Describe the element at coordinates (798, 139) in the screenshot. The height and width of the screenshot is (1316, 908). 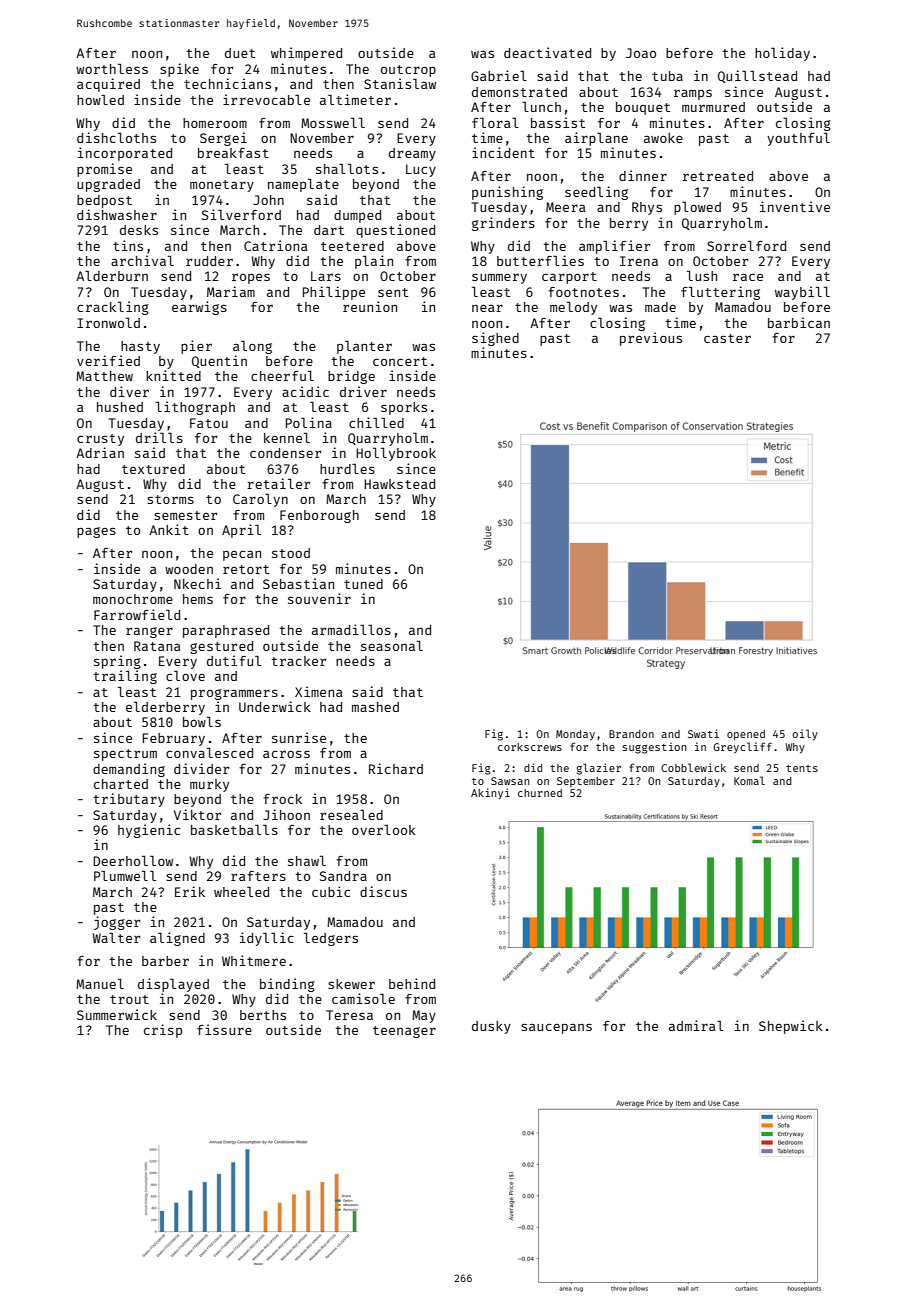
I see `youthful` at that location.
